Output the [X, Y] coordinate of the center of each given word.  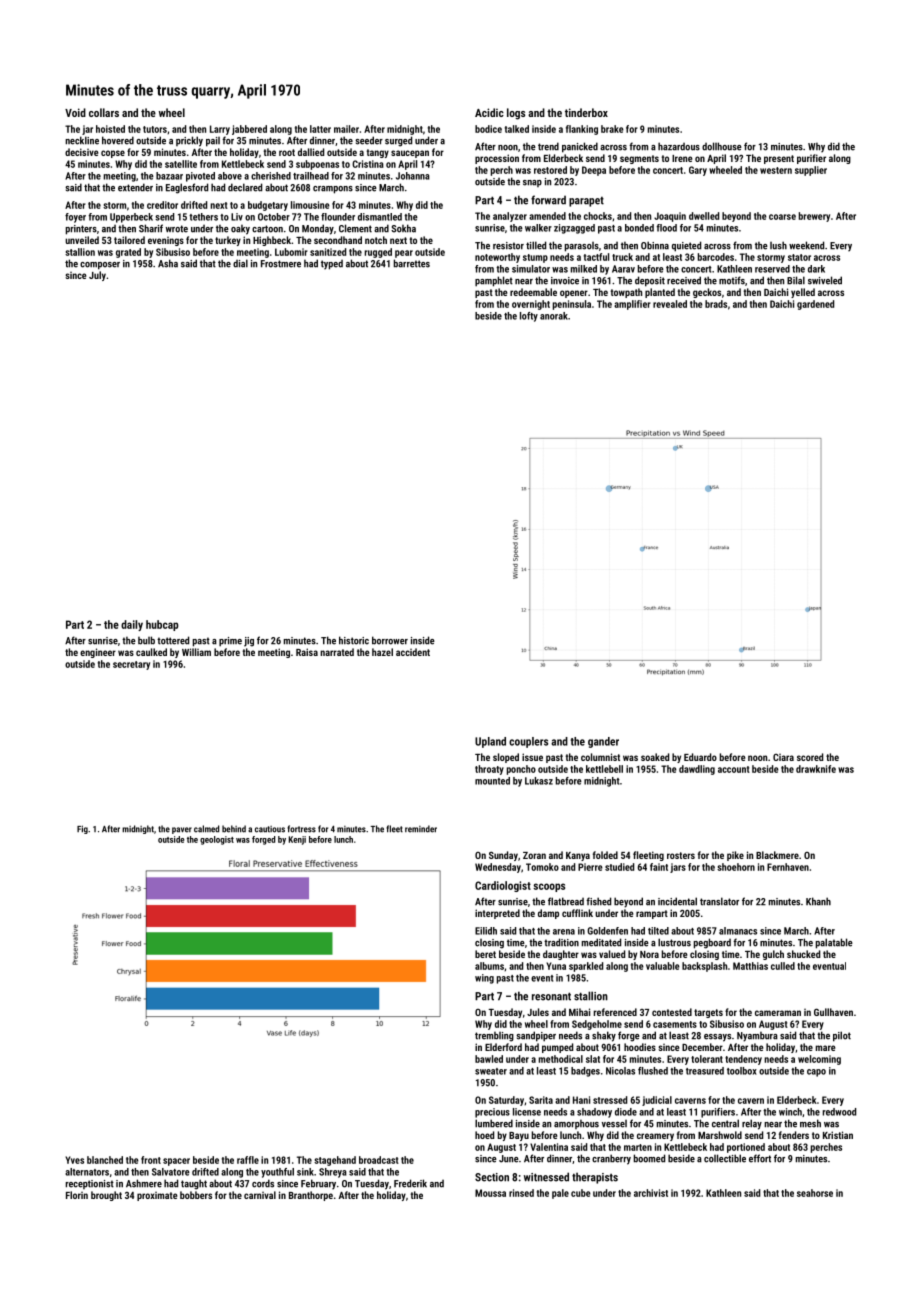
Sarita [541, 1100]
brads [716, 304]
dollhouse [722, 146]
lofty [529, 317]
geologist [217, 840]
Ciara [783, 757]
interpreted [497, 914]
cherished [271, 176]
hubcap [162, 625]
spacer [176, 1162]
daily [132, 625]
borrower [390, 640]
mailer [346, 129]
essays [717, 1038]
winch [790, 1112]
